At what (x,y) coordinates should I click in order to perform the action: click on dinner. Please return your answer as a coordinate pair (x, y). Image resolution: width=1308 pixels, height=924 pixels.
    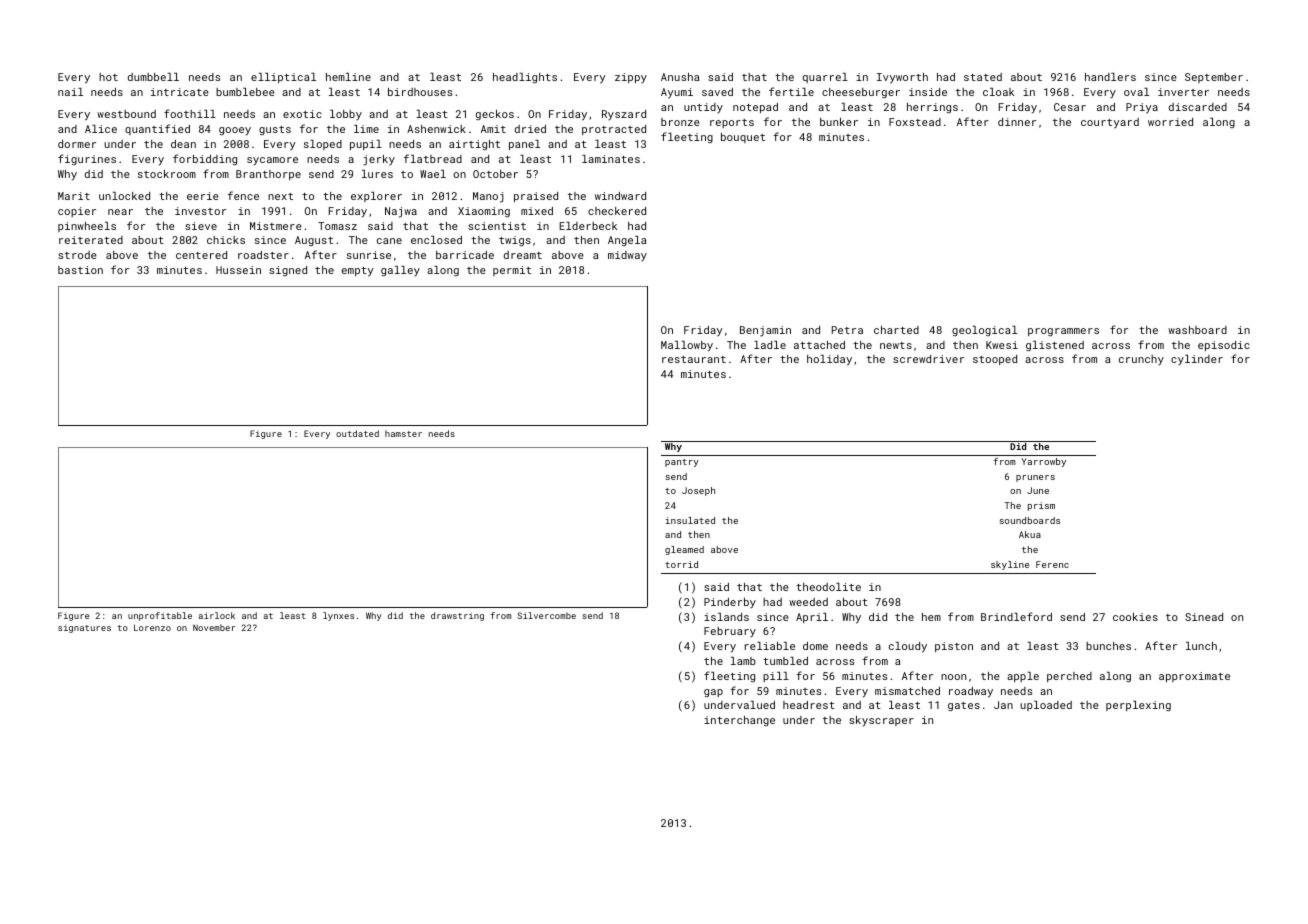
    Looking at the image, I should click on (1017, 122).
